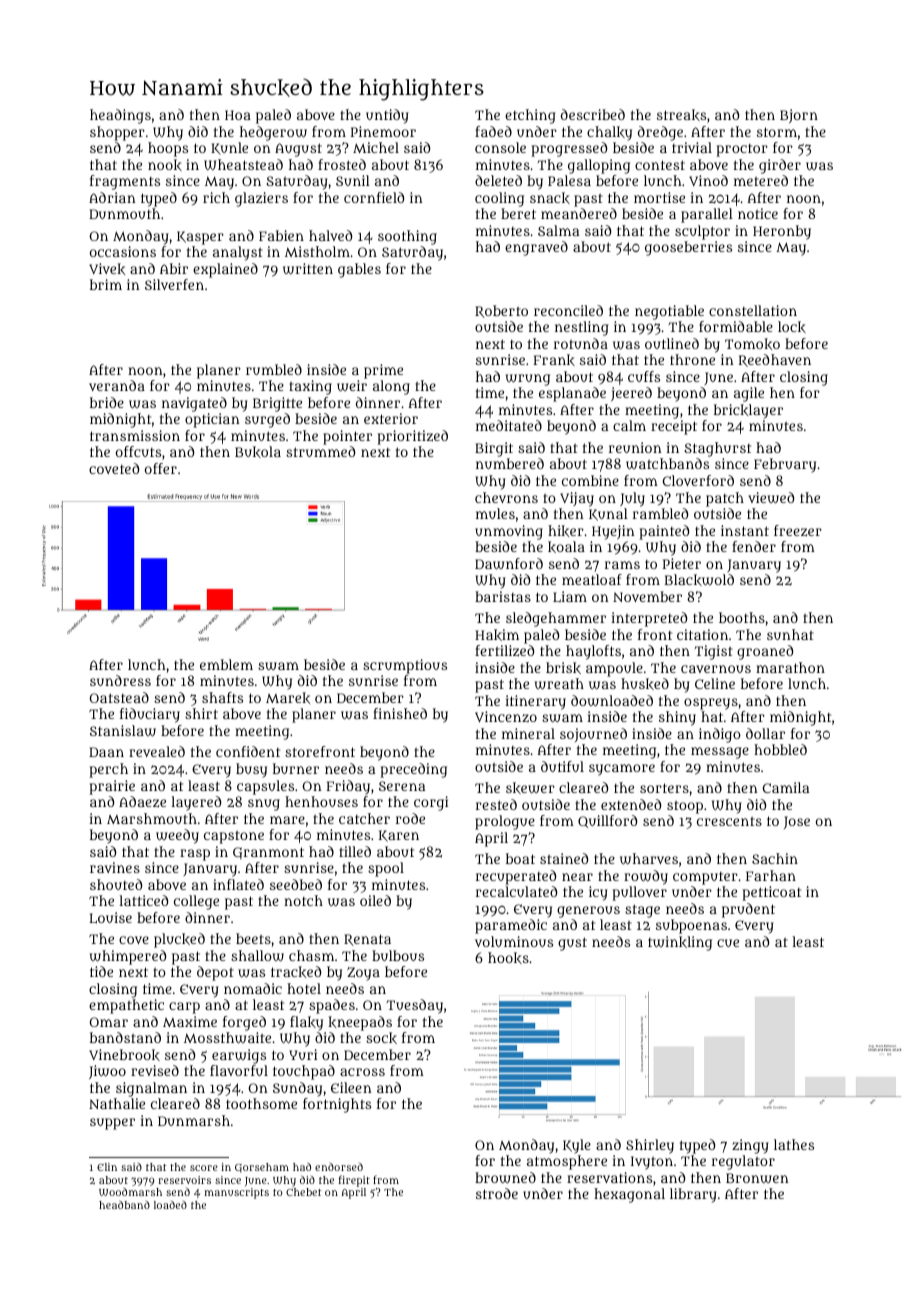 The height and width of the image is (1314, 924). I want to click on emblem, so click(226, 664).
